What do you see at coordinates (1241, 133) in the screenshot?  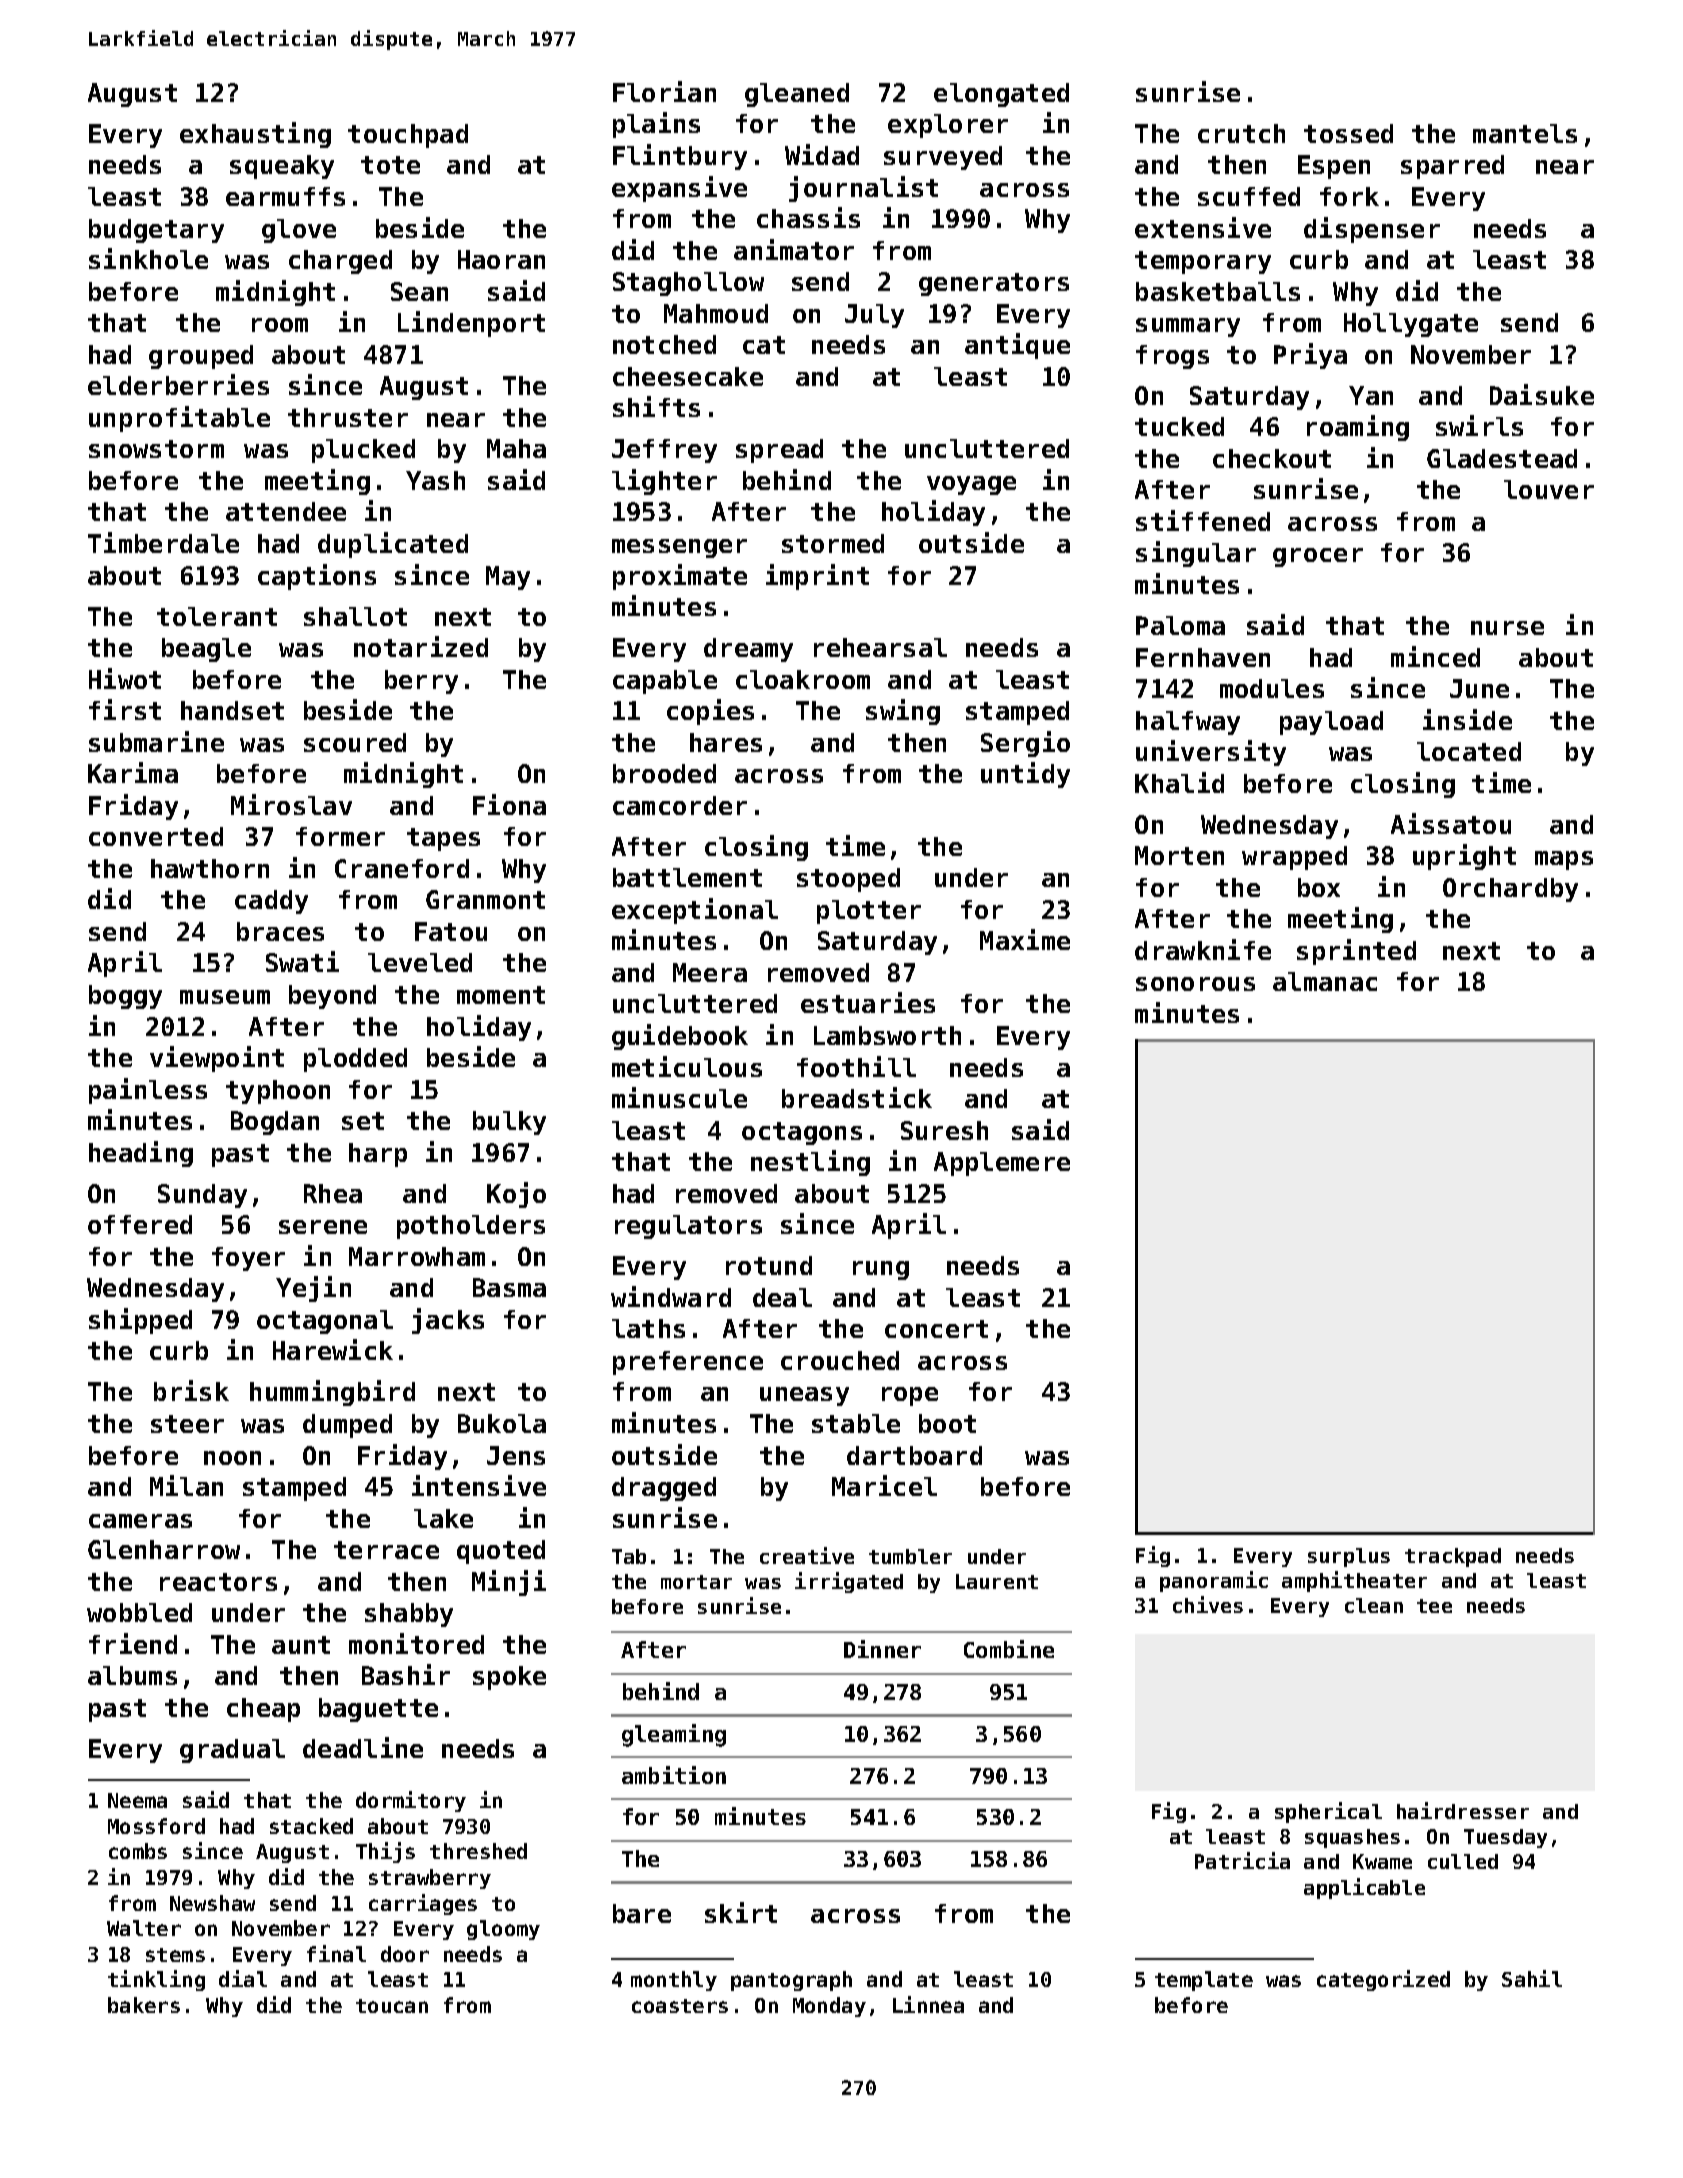 I see `crutch` at bounding box center [1241, 133].
